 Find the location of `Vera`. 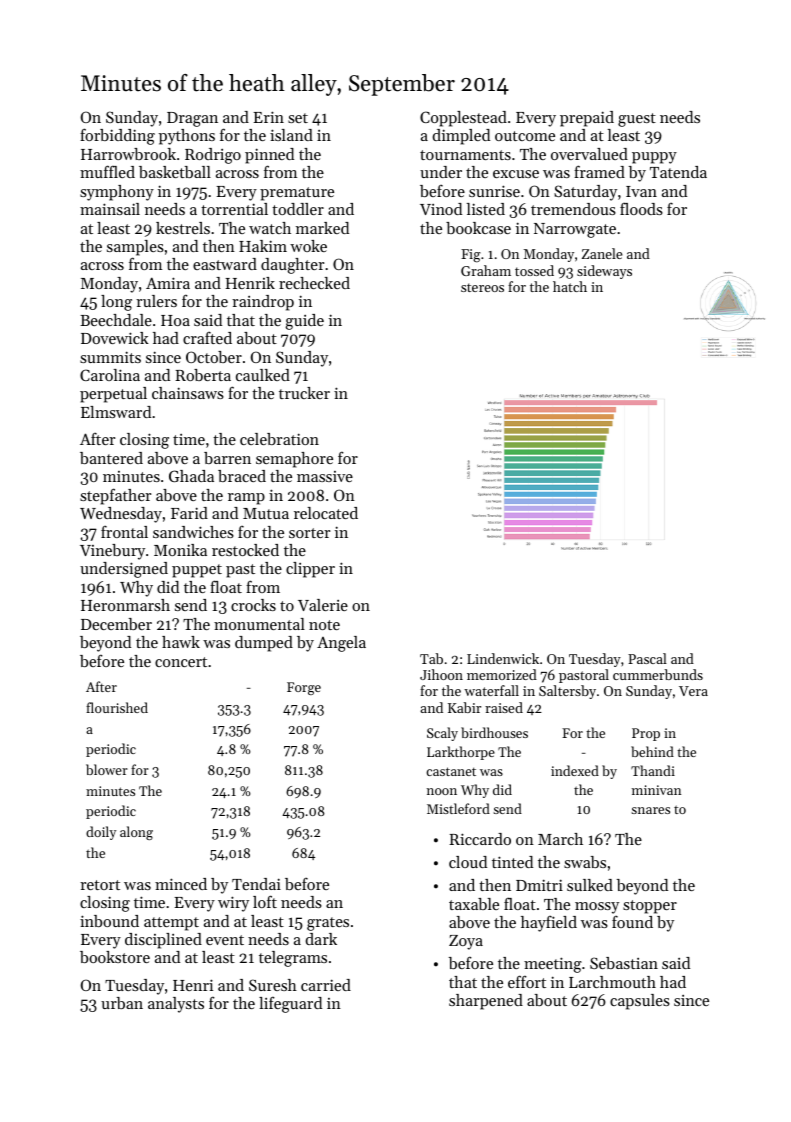

Vera is located at coordinates (693, 691).
